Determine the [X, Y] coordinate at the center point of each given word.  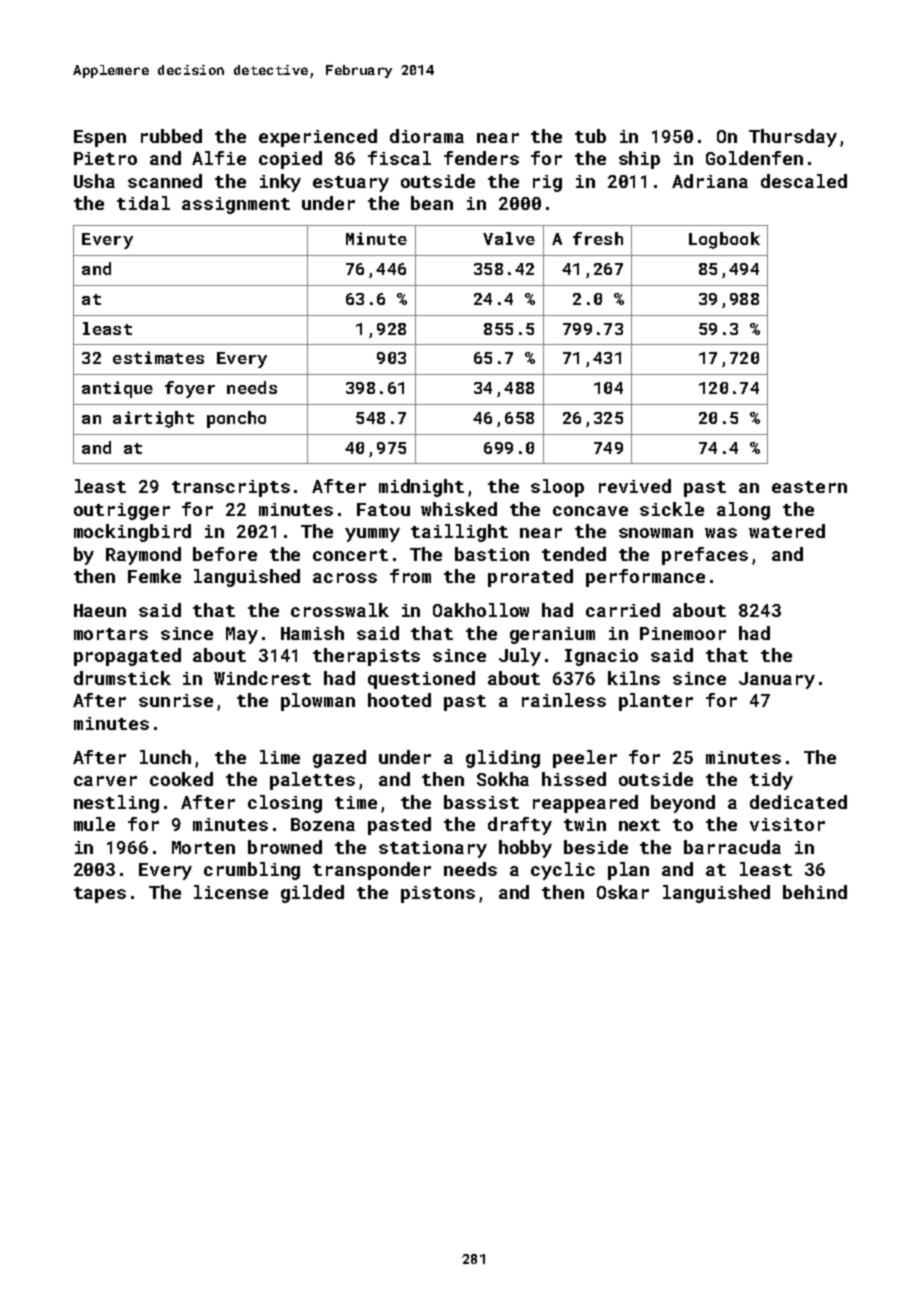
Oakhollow [481, 610]
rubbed [171, 136]
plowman [318, 702]
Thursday [793, 138]
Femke [154, 576]
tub [590, 136]
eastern [809, 487]
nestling [116, 804]
